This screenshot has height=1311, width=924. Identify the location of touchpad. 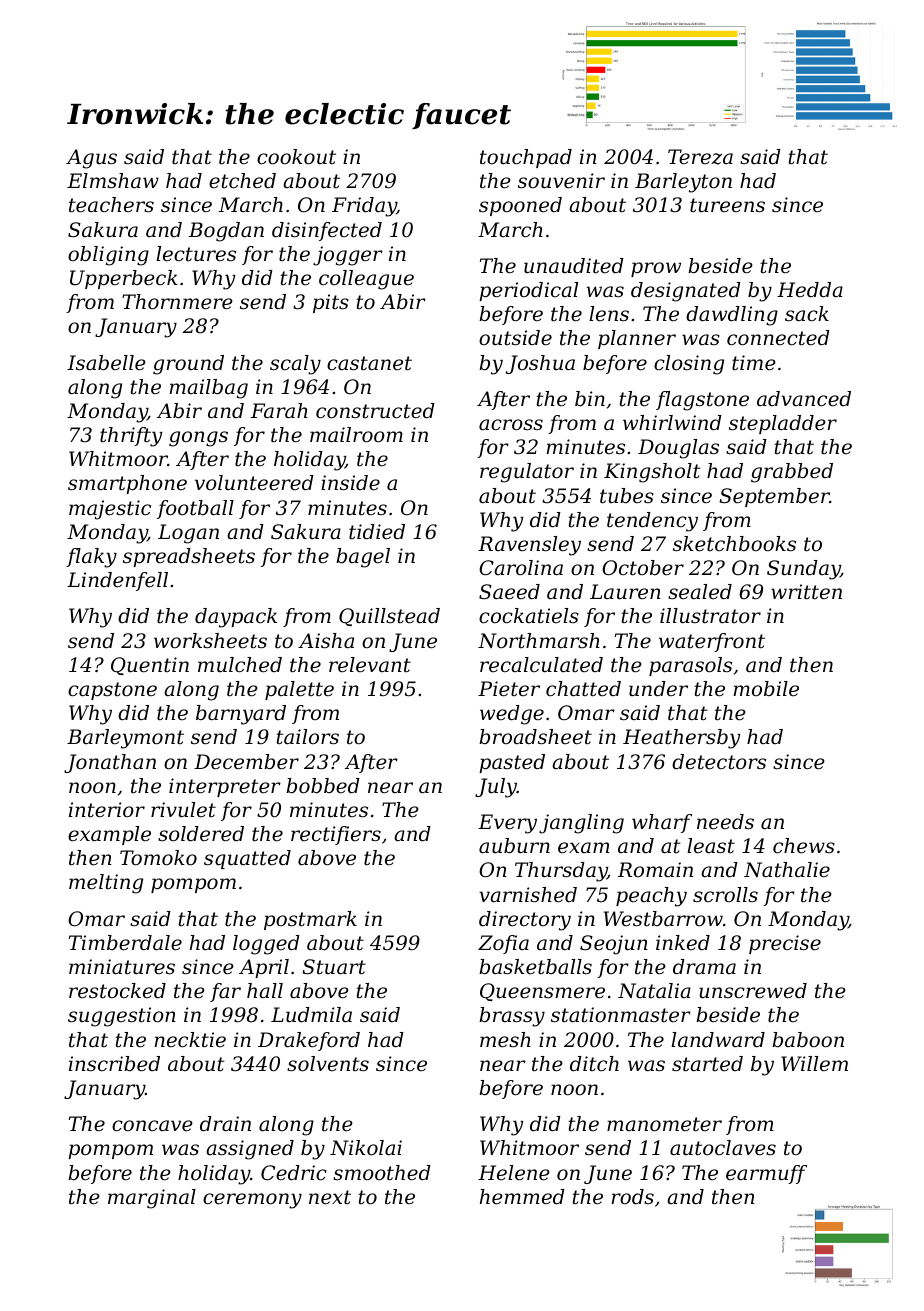
(526, 158).
